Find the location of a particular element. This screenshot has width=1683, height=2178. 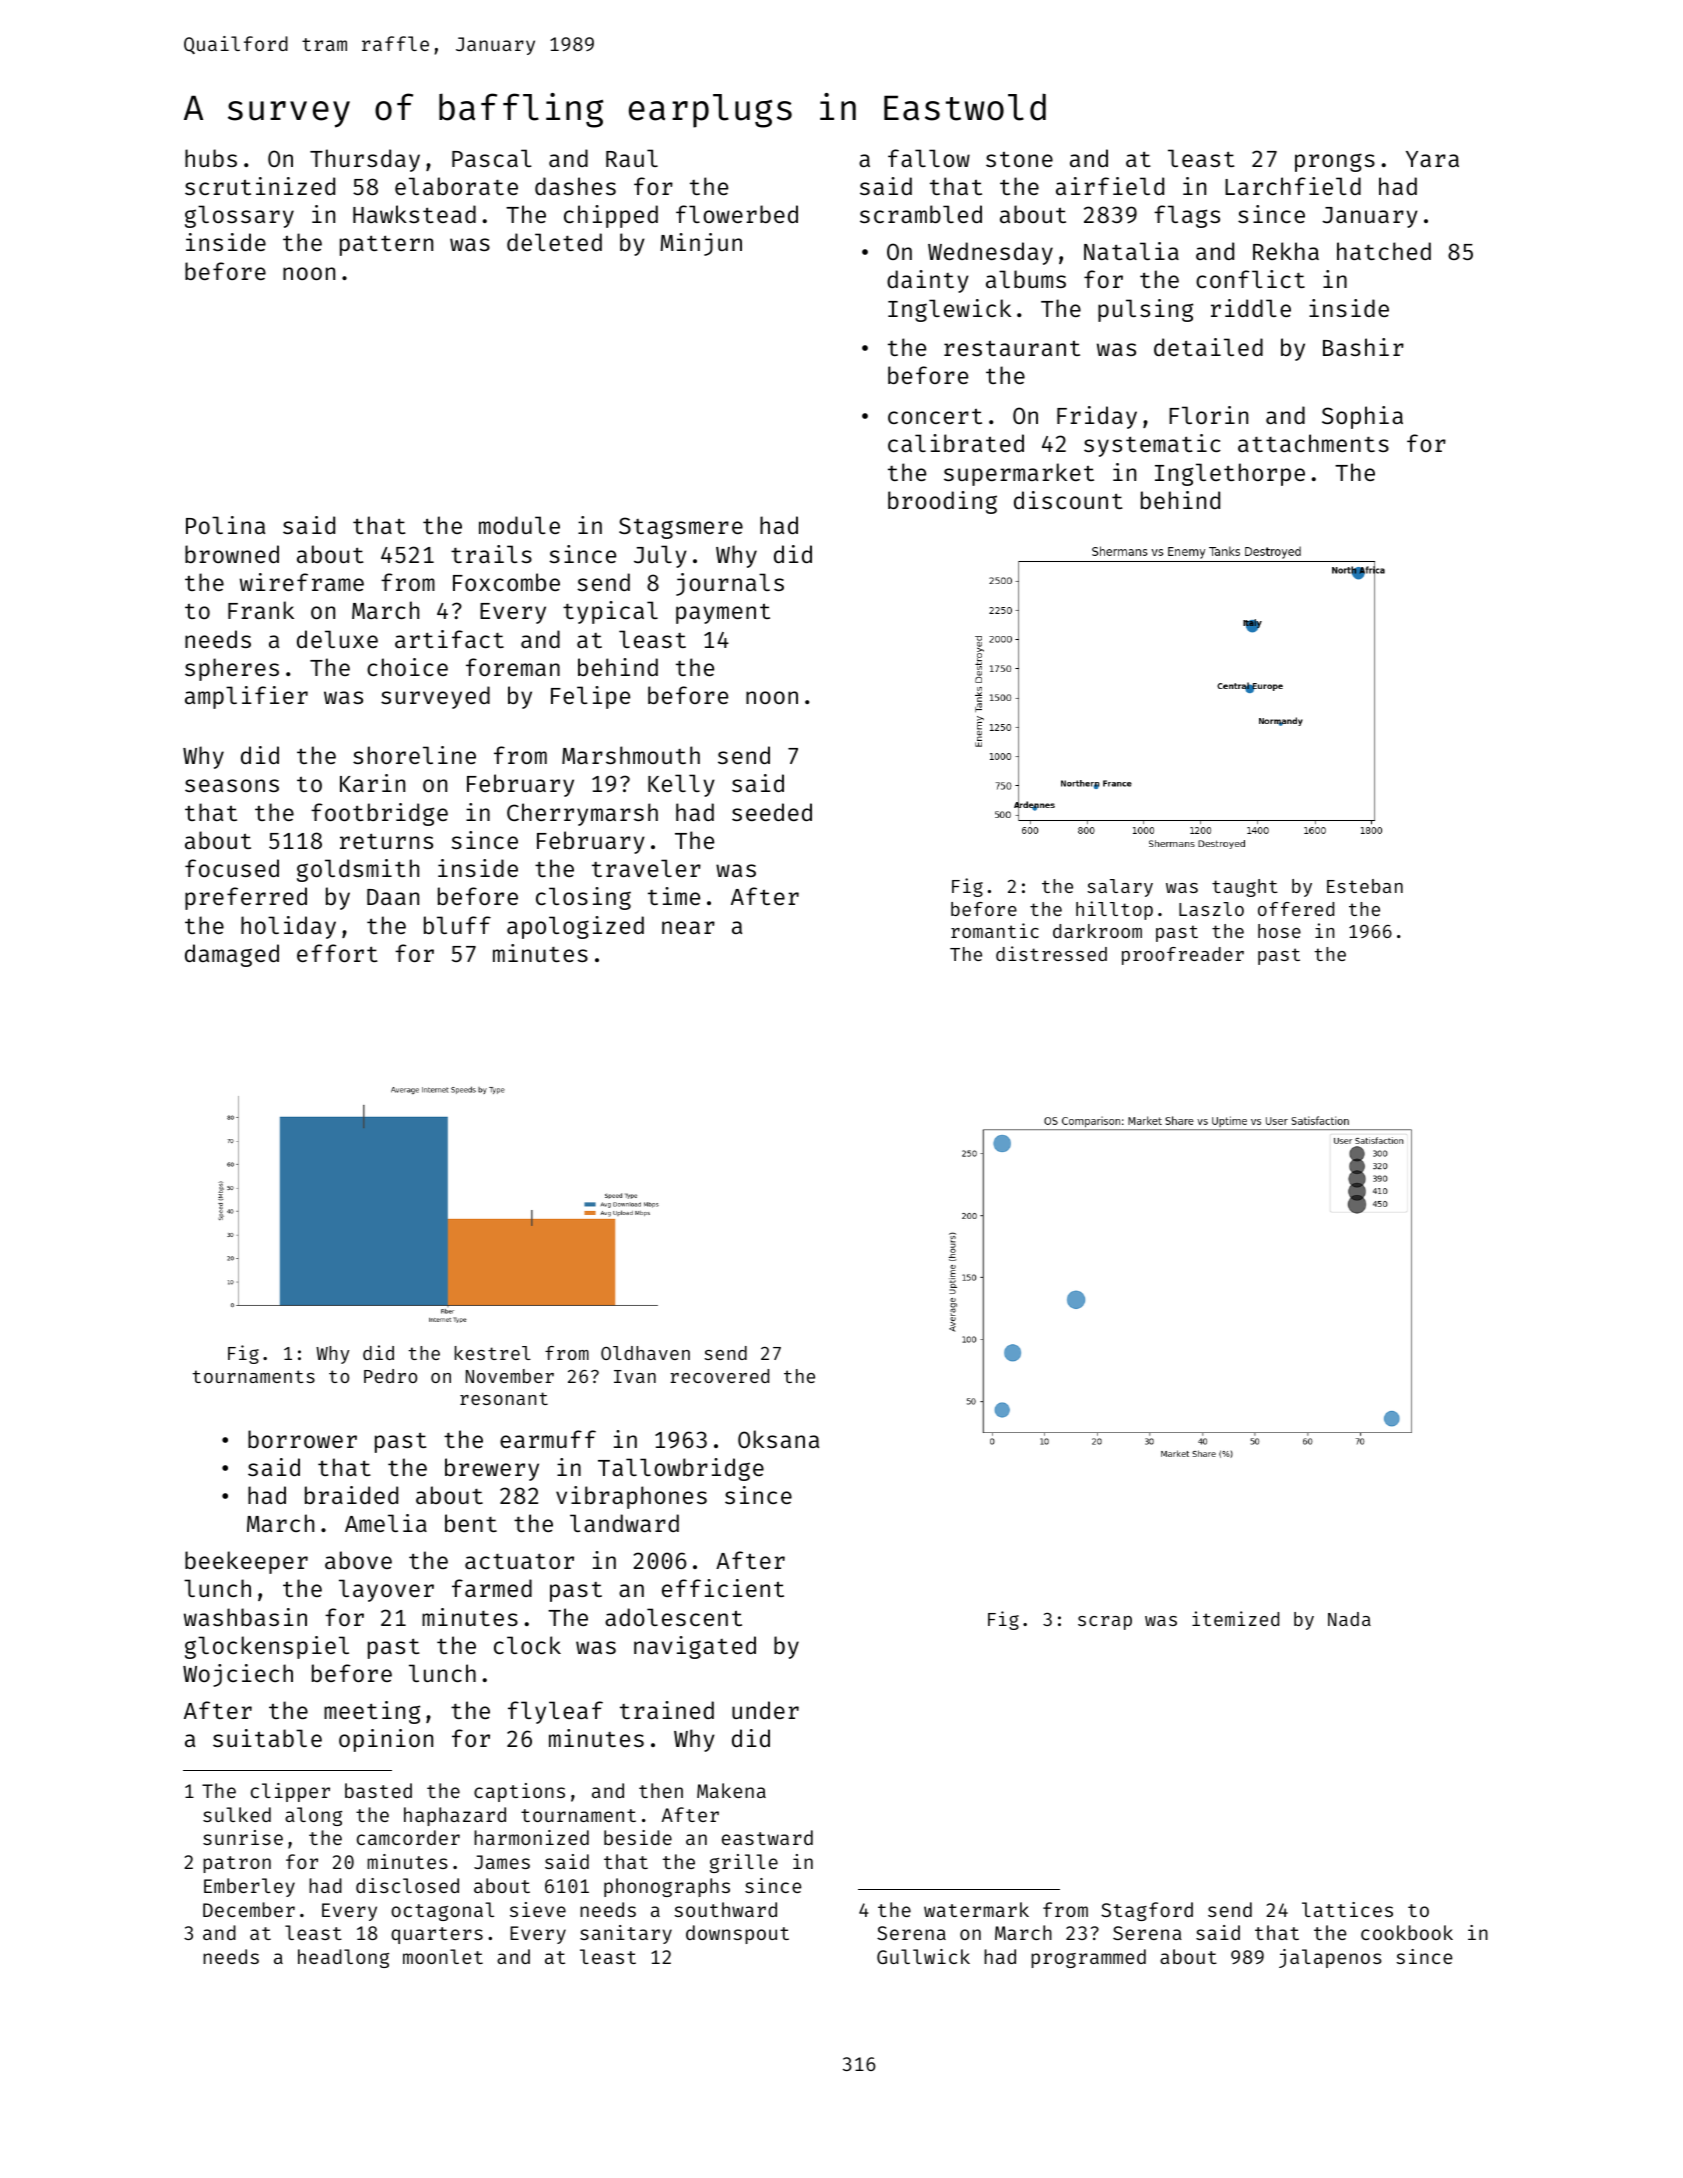

Oldhaven is located at coordinates (645, 1353).
